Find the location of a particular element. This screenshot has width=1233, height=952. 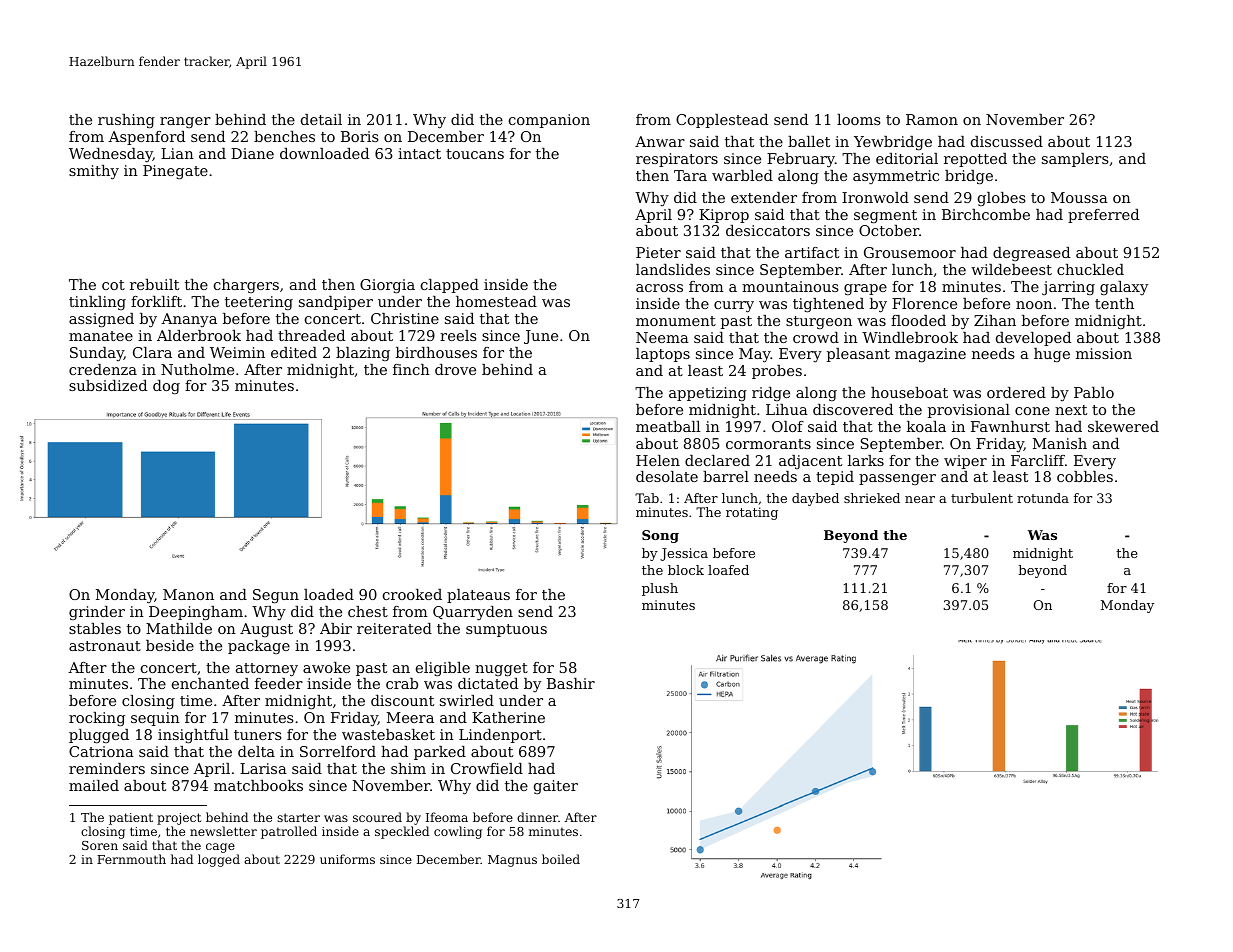

samplers is located at coordinates (1075, 160).
